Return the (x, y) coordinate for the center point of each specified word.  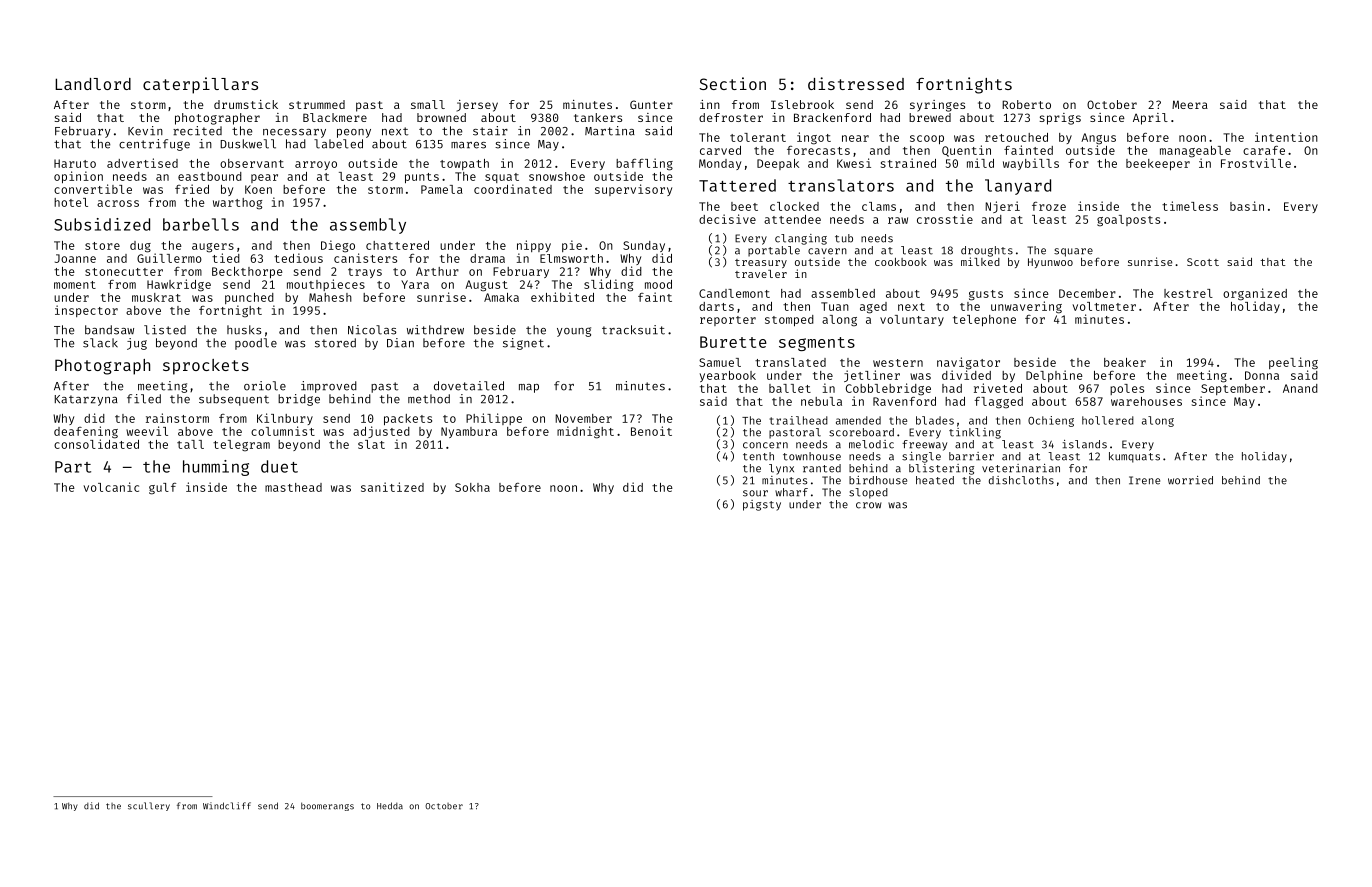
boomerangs (327, 806)
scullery (149, 806)
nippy (534, 246)
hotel (71, 202)
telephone (984, 320)
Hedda (390, 806)
